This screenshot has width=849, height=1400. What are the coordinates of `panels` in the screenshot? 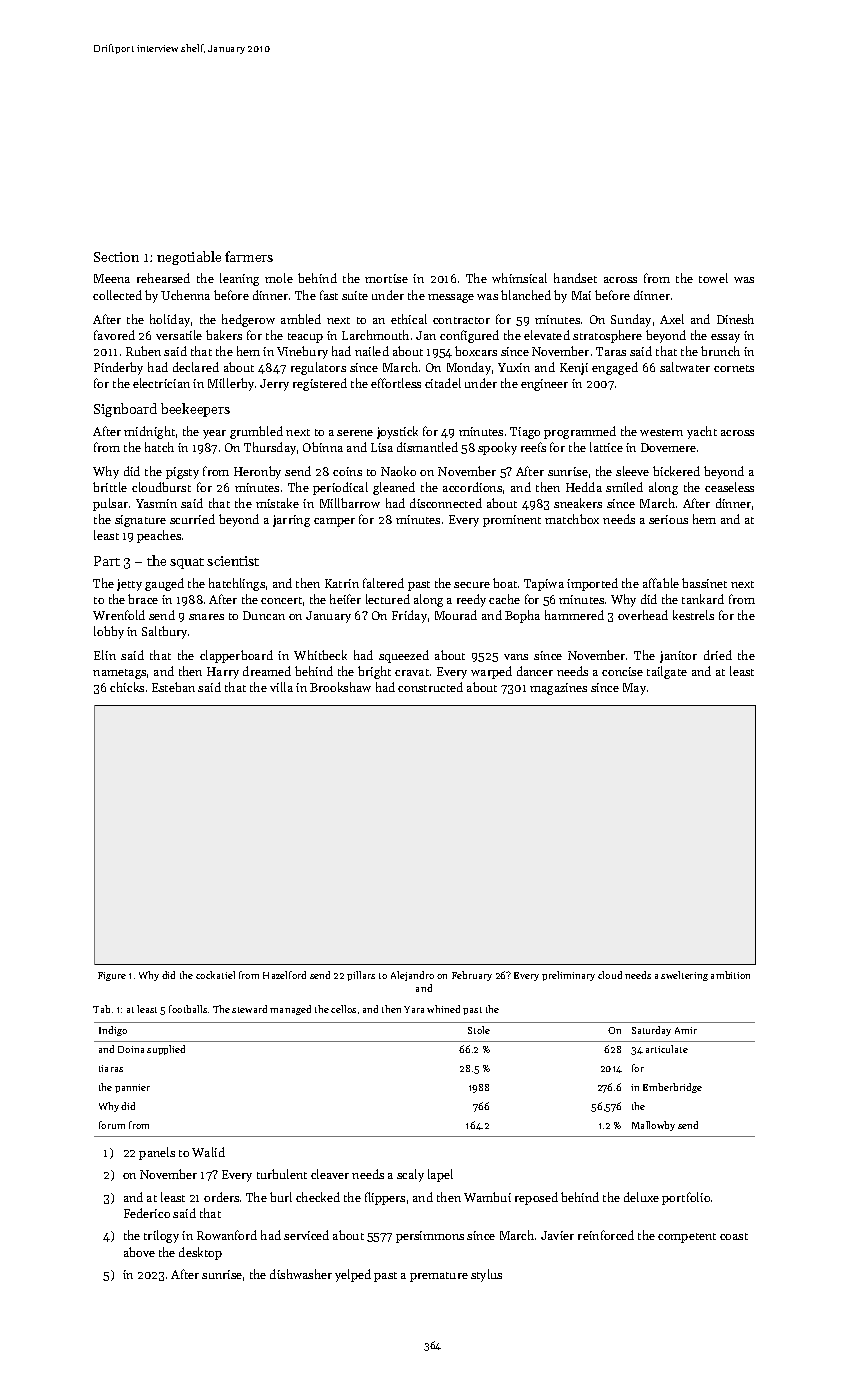 It's located at (157, 1153).
